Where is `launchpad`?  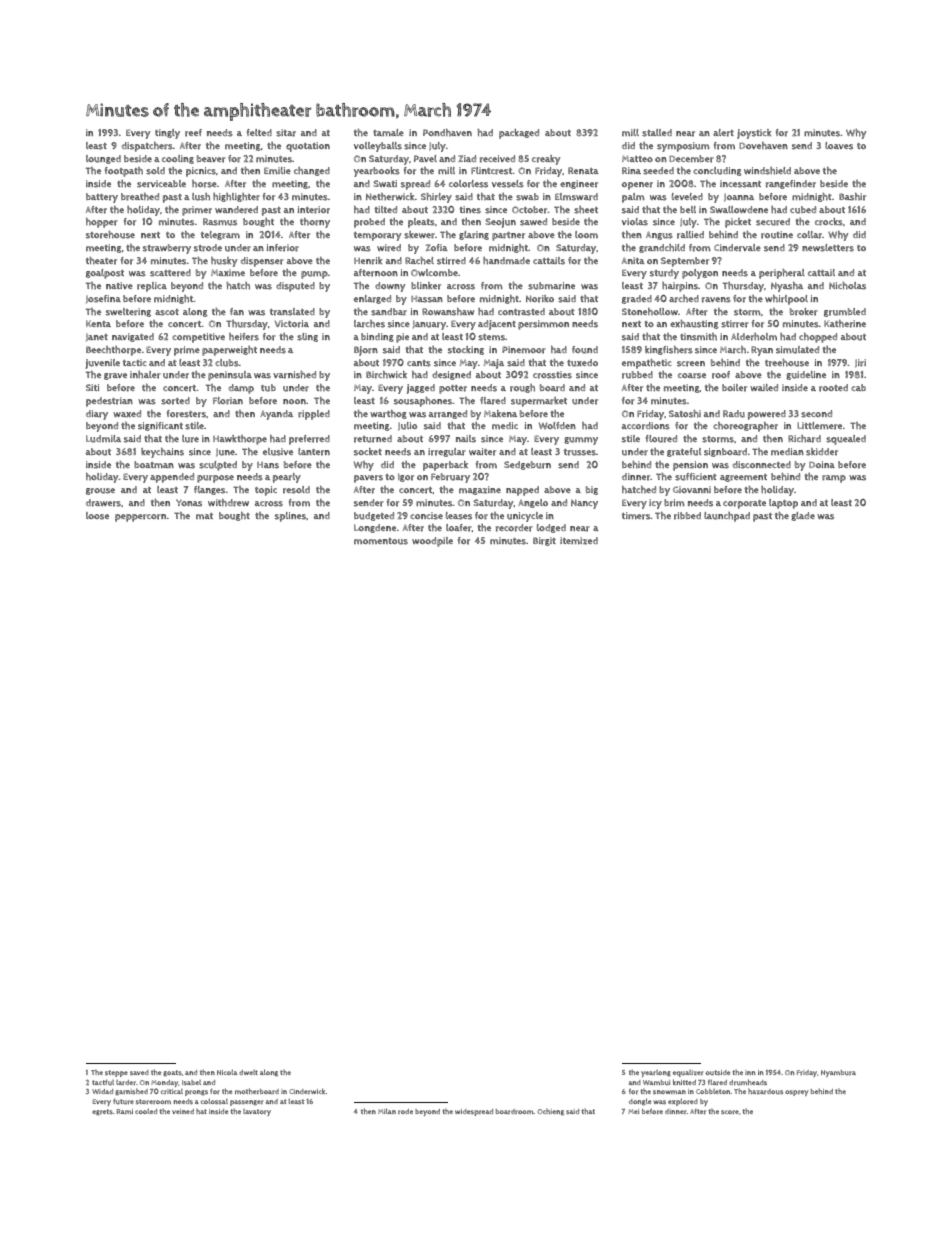 launchpad is located at coordinates (727, 517).
